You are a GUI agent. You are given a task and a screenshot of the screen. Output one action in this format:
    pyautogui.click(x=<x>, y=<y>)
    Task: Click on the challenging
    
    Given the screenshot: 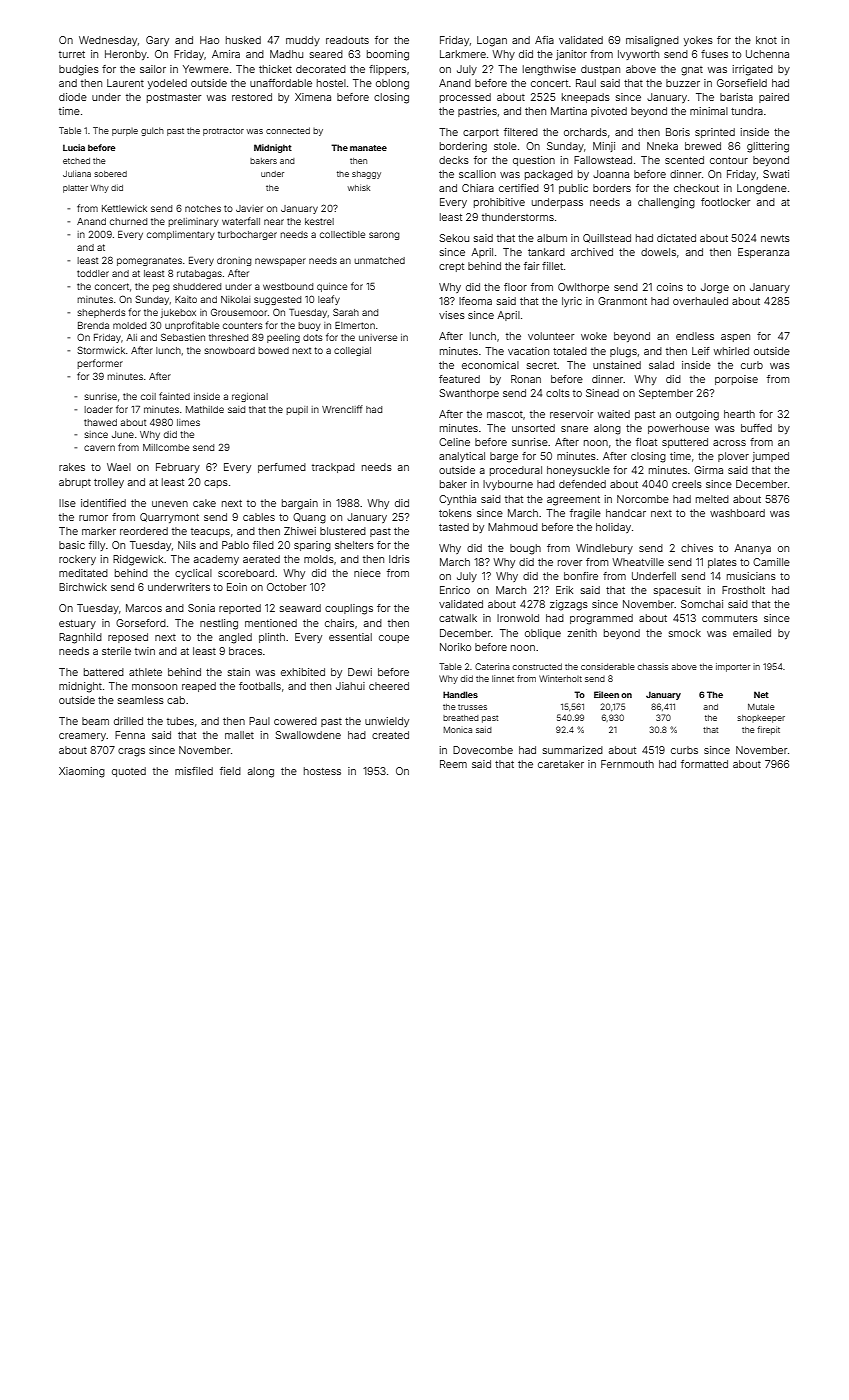 What is the action you would take?
    pyautogui.click(x=666, y=203)
